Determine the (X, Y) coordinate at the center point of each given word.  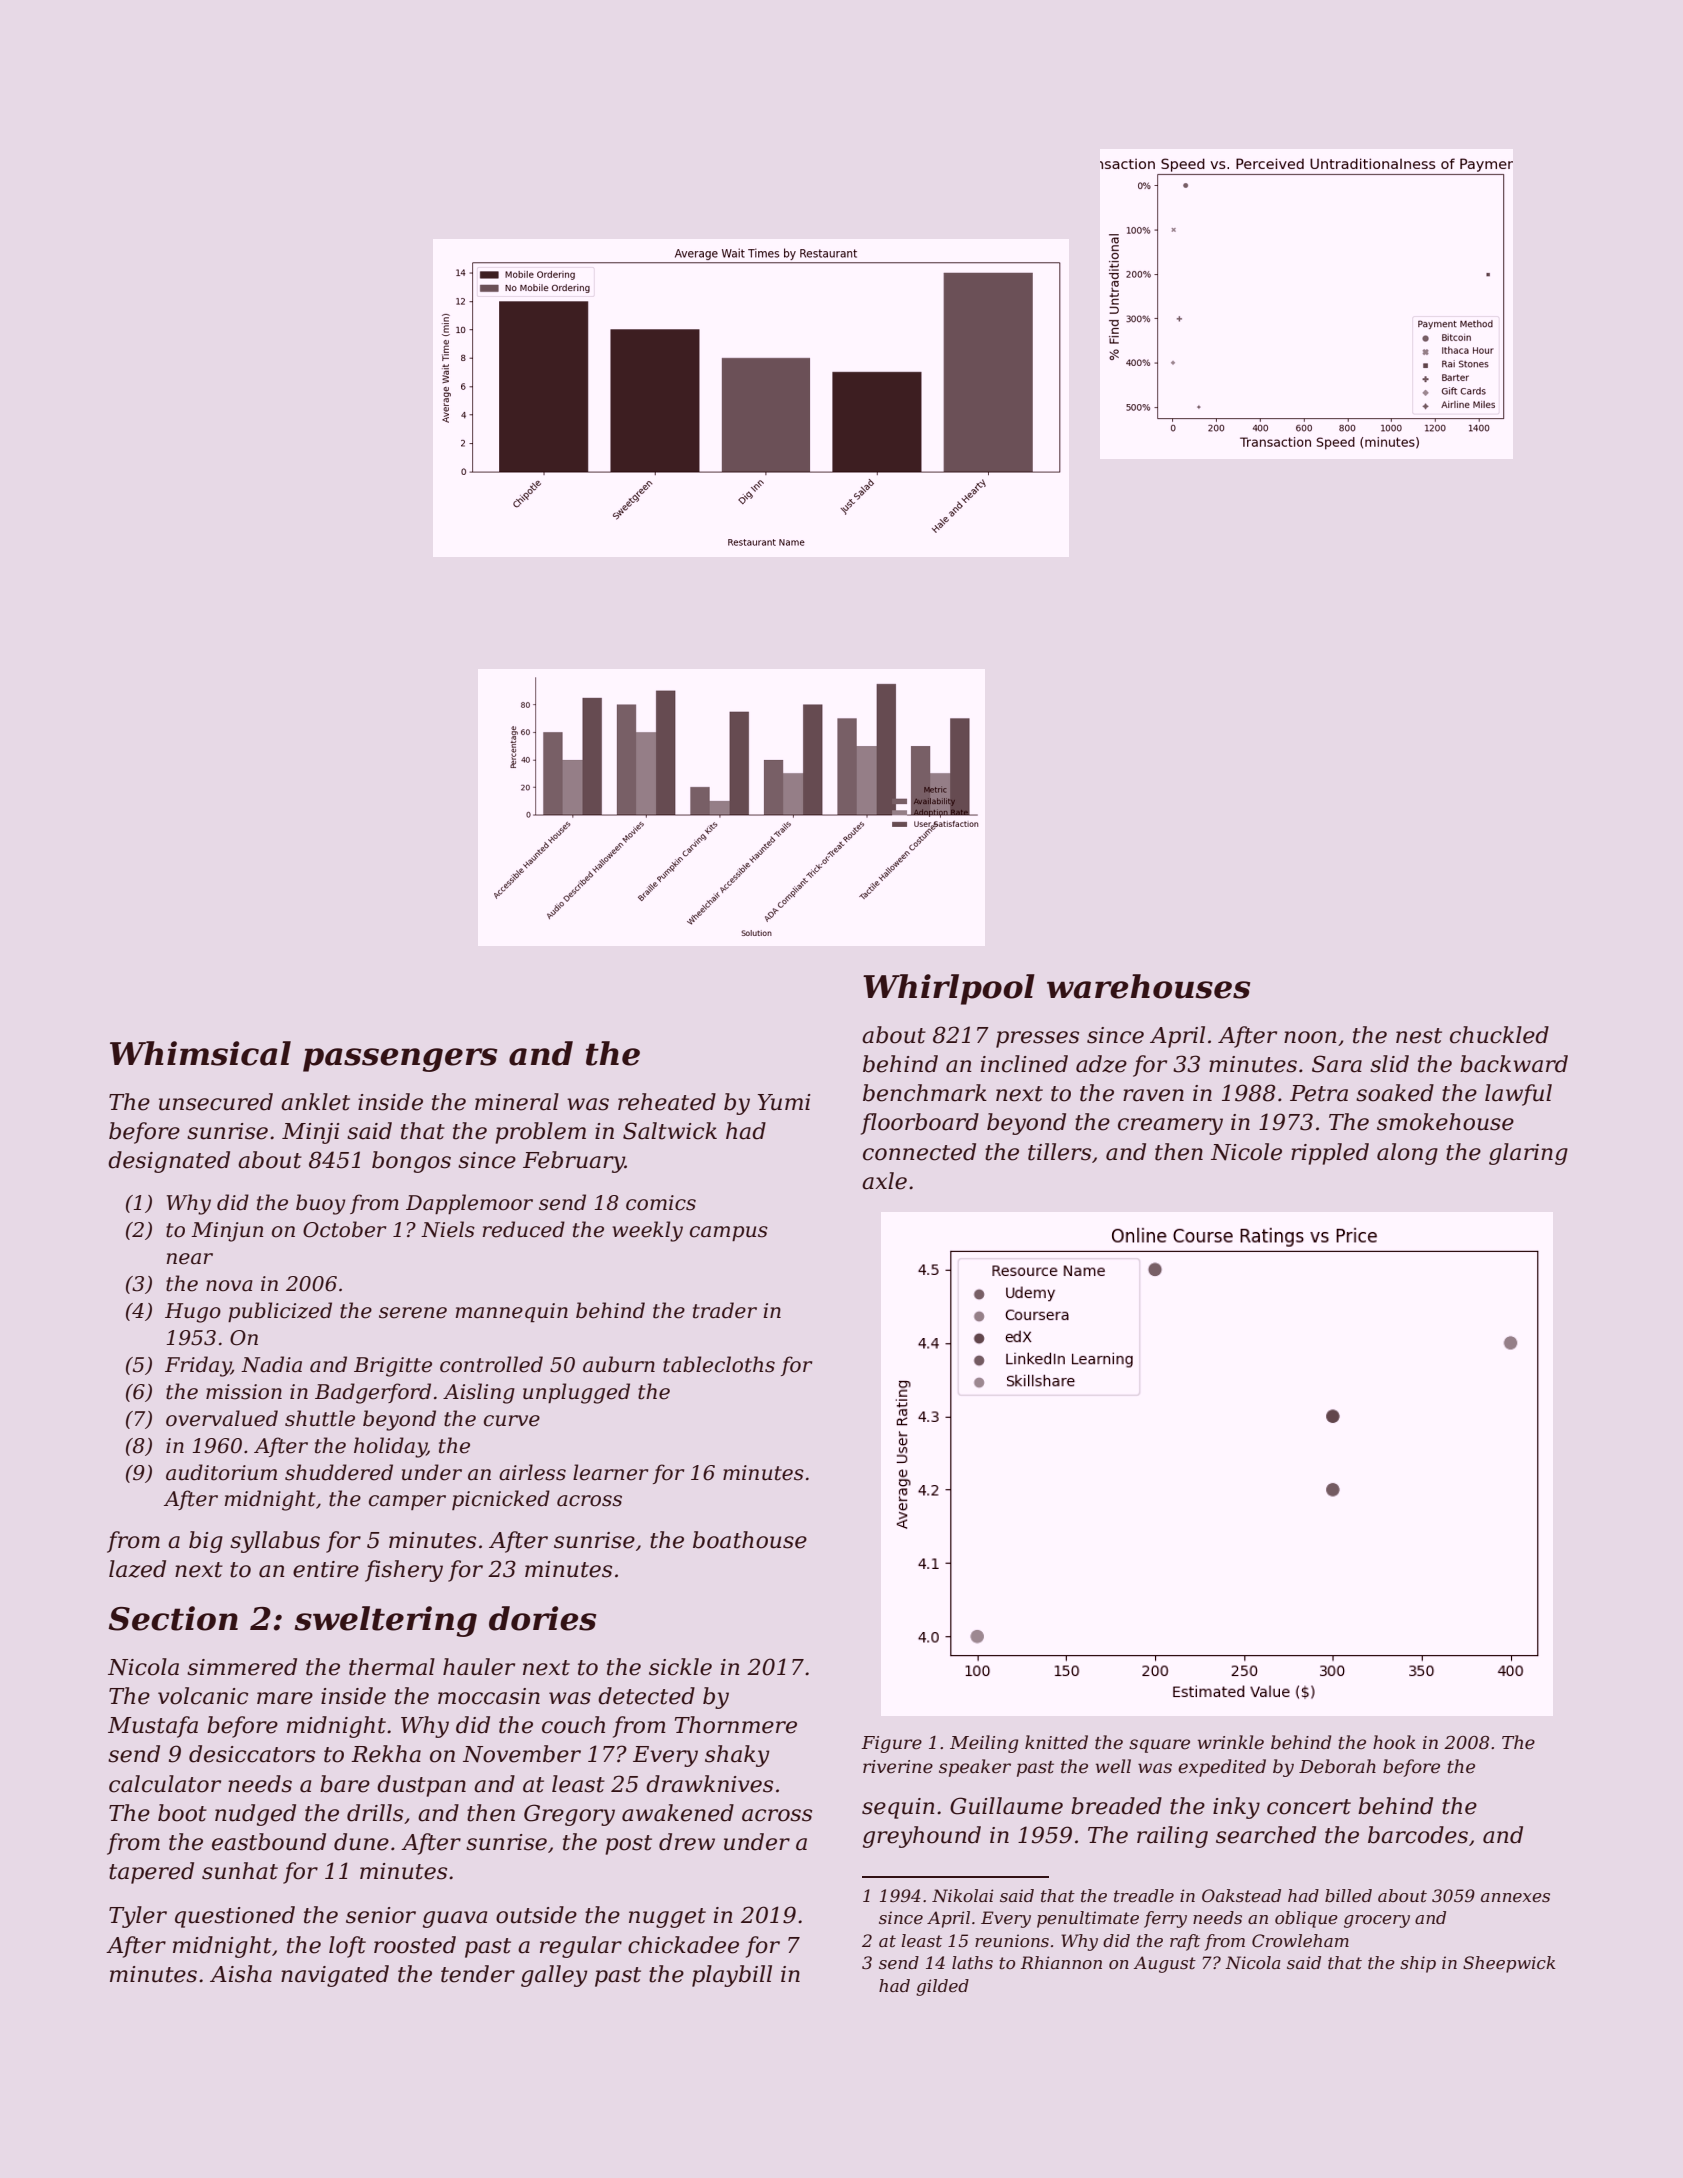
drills (375, 1813)
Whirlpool (949, 989)
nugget (667, 1918)
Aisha (241, 1974)
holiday (390, 1447)
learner (610, 1472)
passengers (400, 1060)
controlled (491, 1364)
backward (1514, 1064)
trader (725, 1310)
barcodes (1418, 1835)
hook (1394, 1742)
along (1407, 1154)
